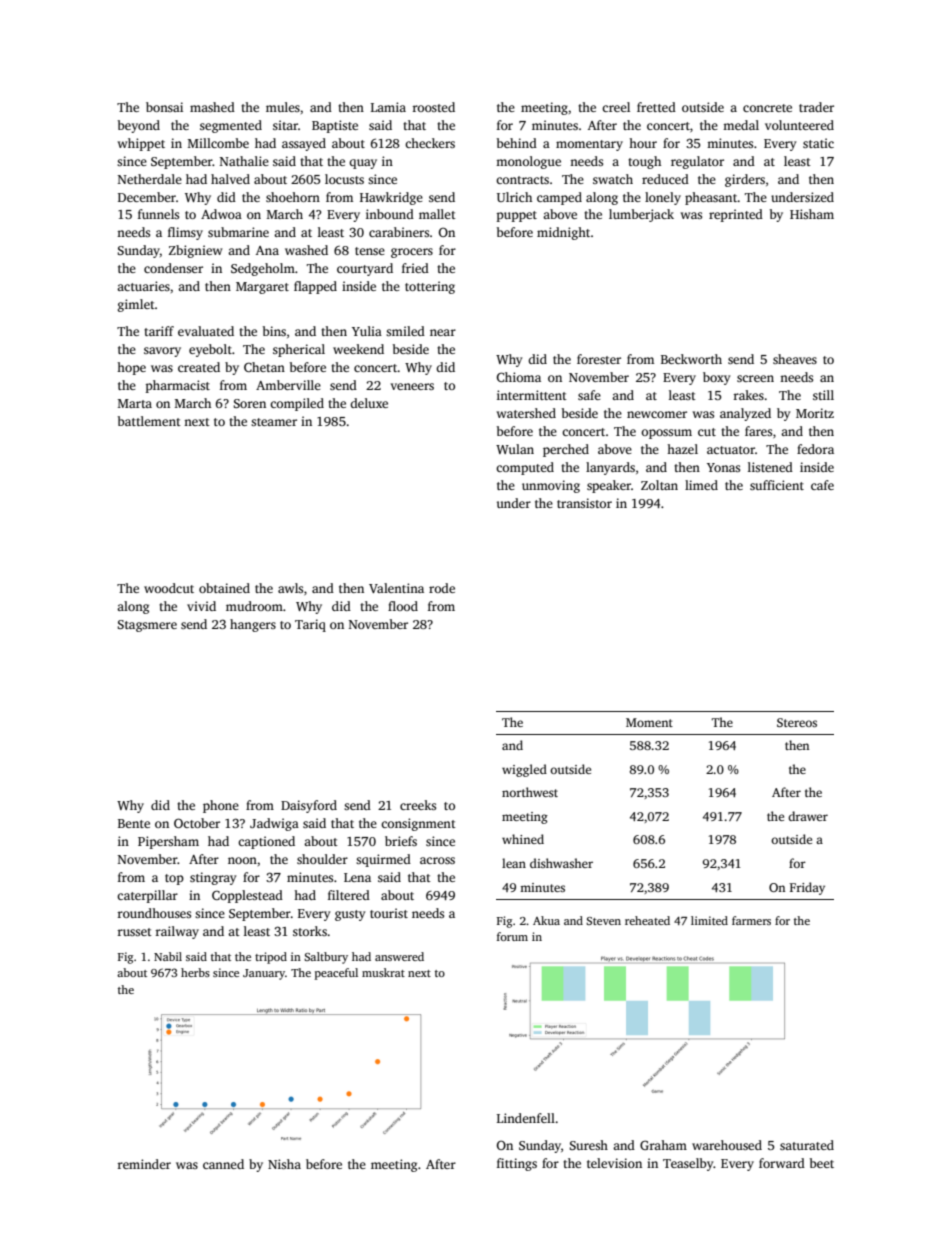 Image resolution: width=952 pixels, height=1233 pixels. Describe the element at coordinates (283, 107) in the image. I see `mules` at that location.
